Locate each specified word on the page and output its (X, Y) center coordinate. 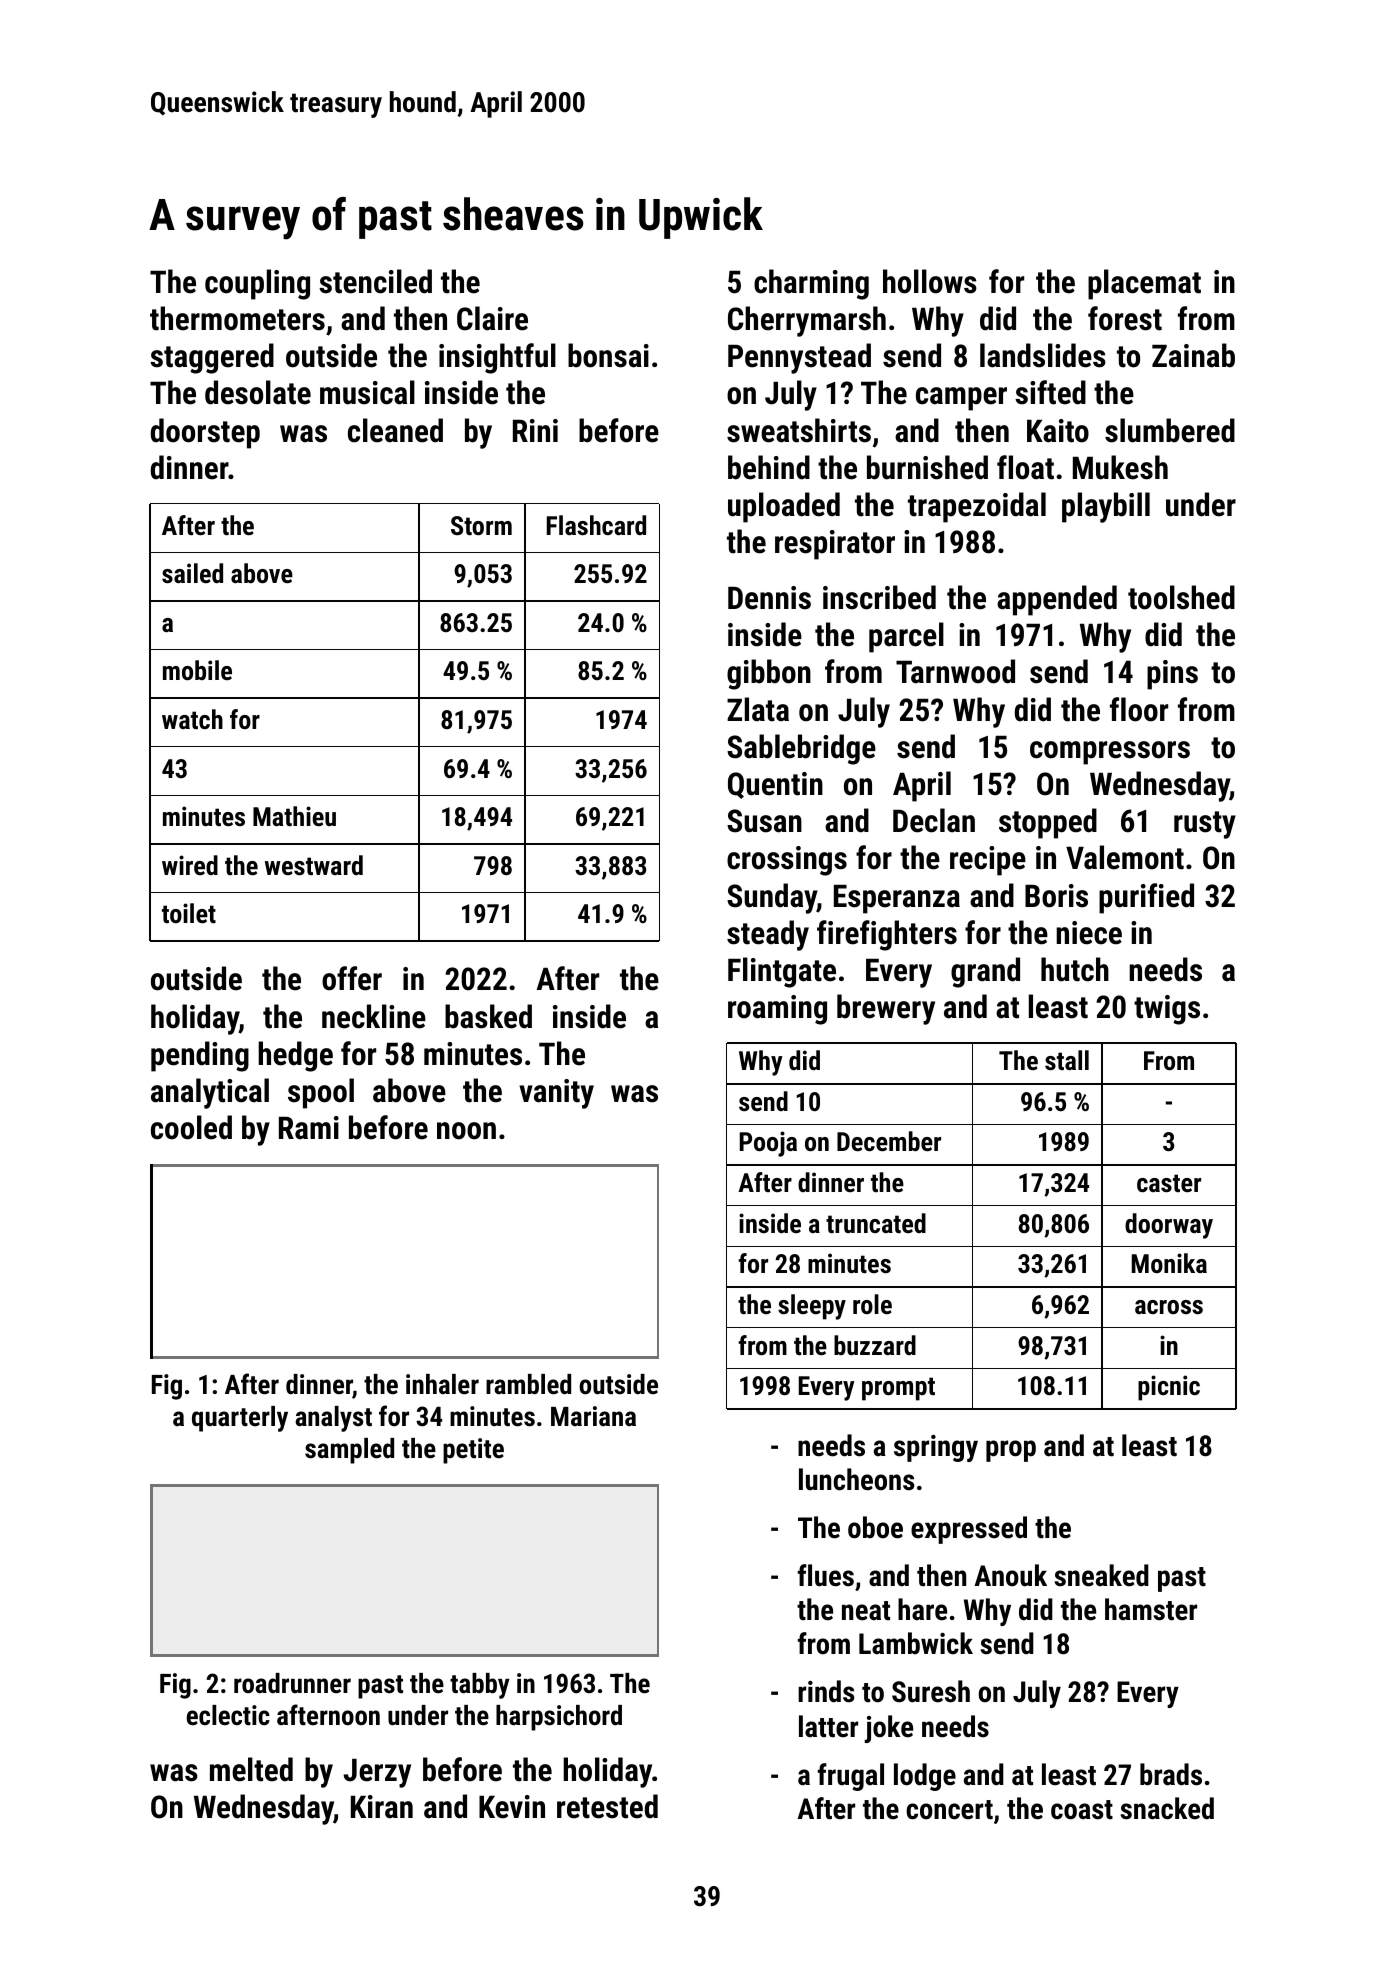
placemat (1144, 284)
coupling (257, 284)
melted (251, 1769)
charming (811, 284)
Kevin (512, 1807)
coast (1082, 1810)
